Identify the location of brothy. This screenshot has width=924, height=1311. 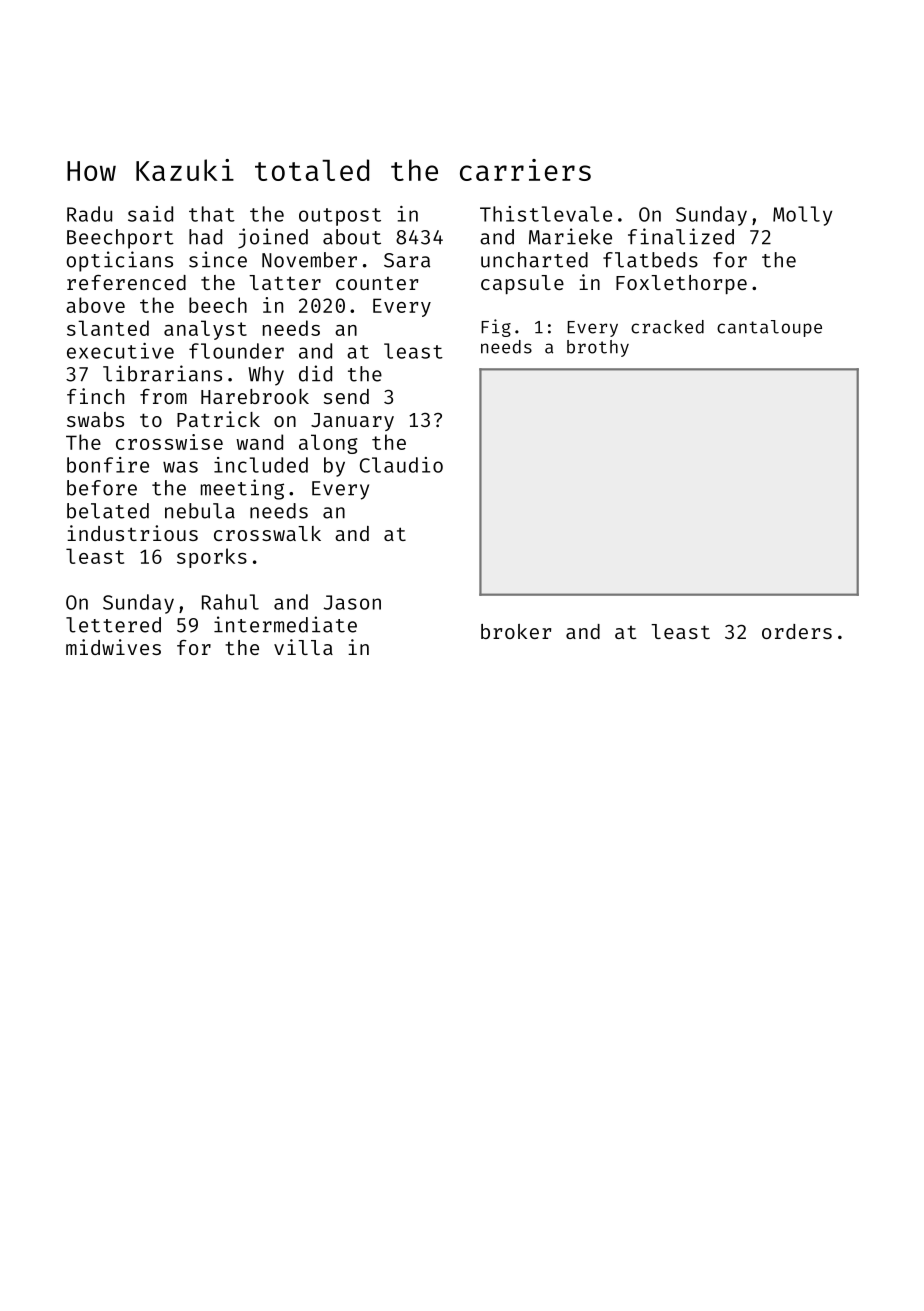
(598, 348).
